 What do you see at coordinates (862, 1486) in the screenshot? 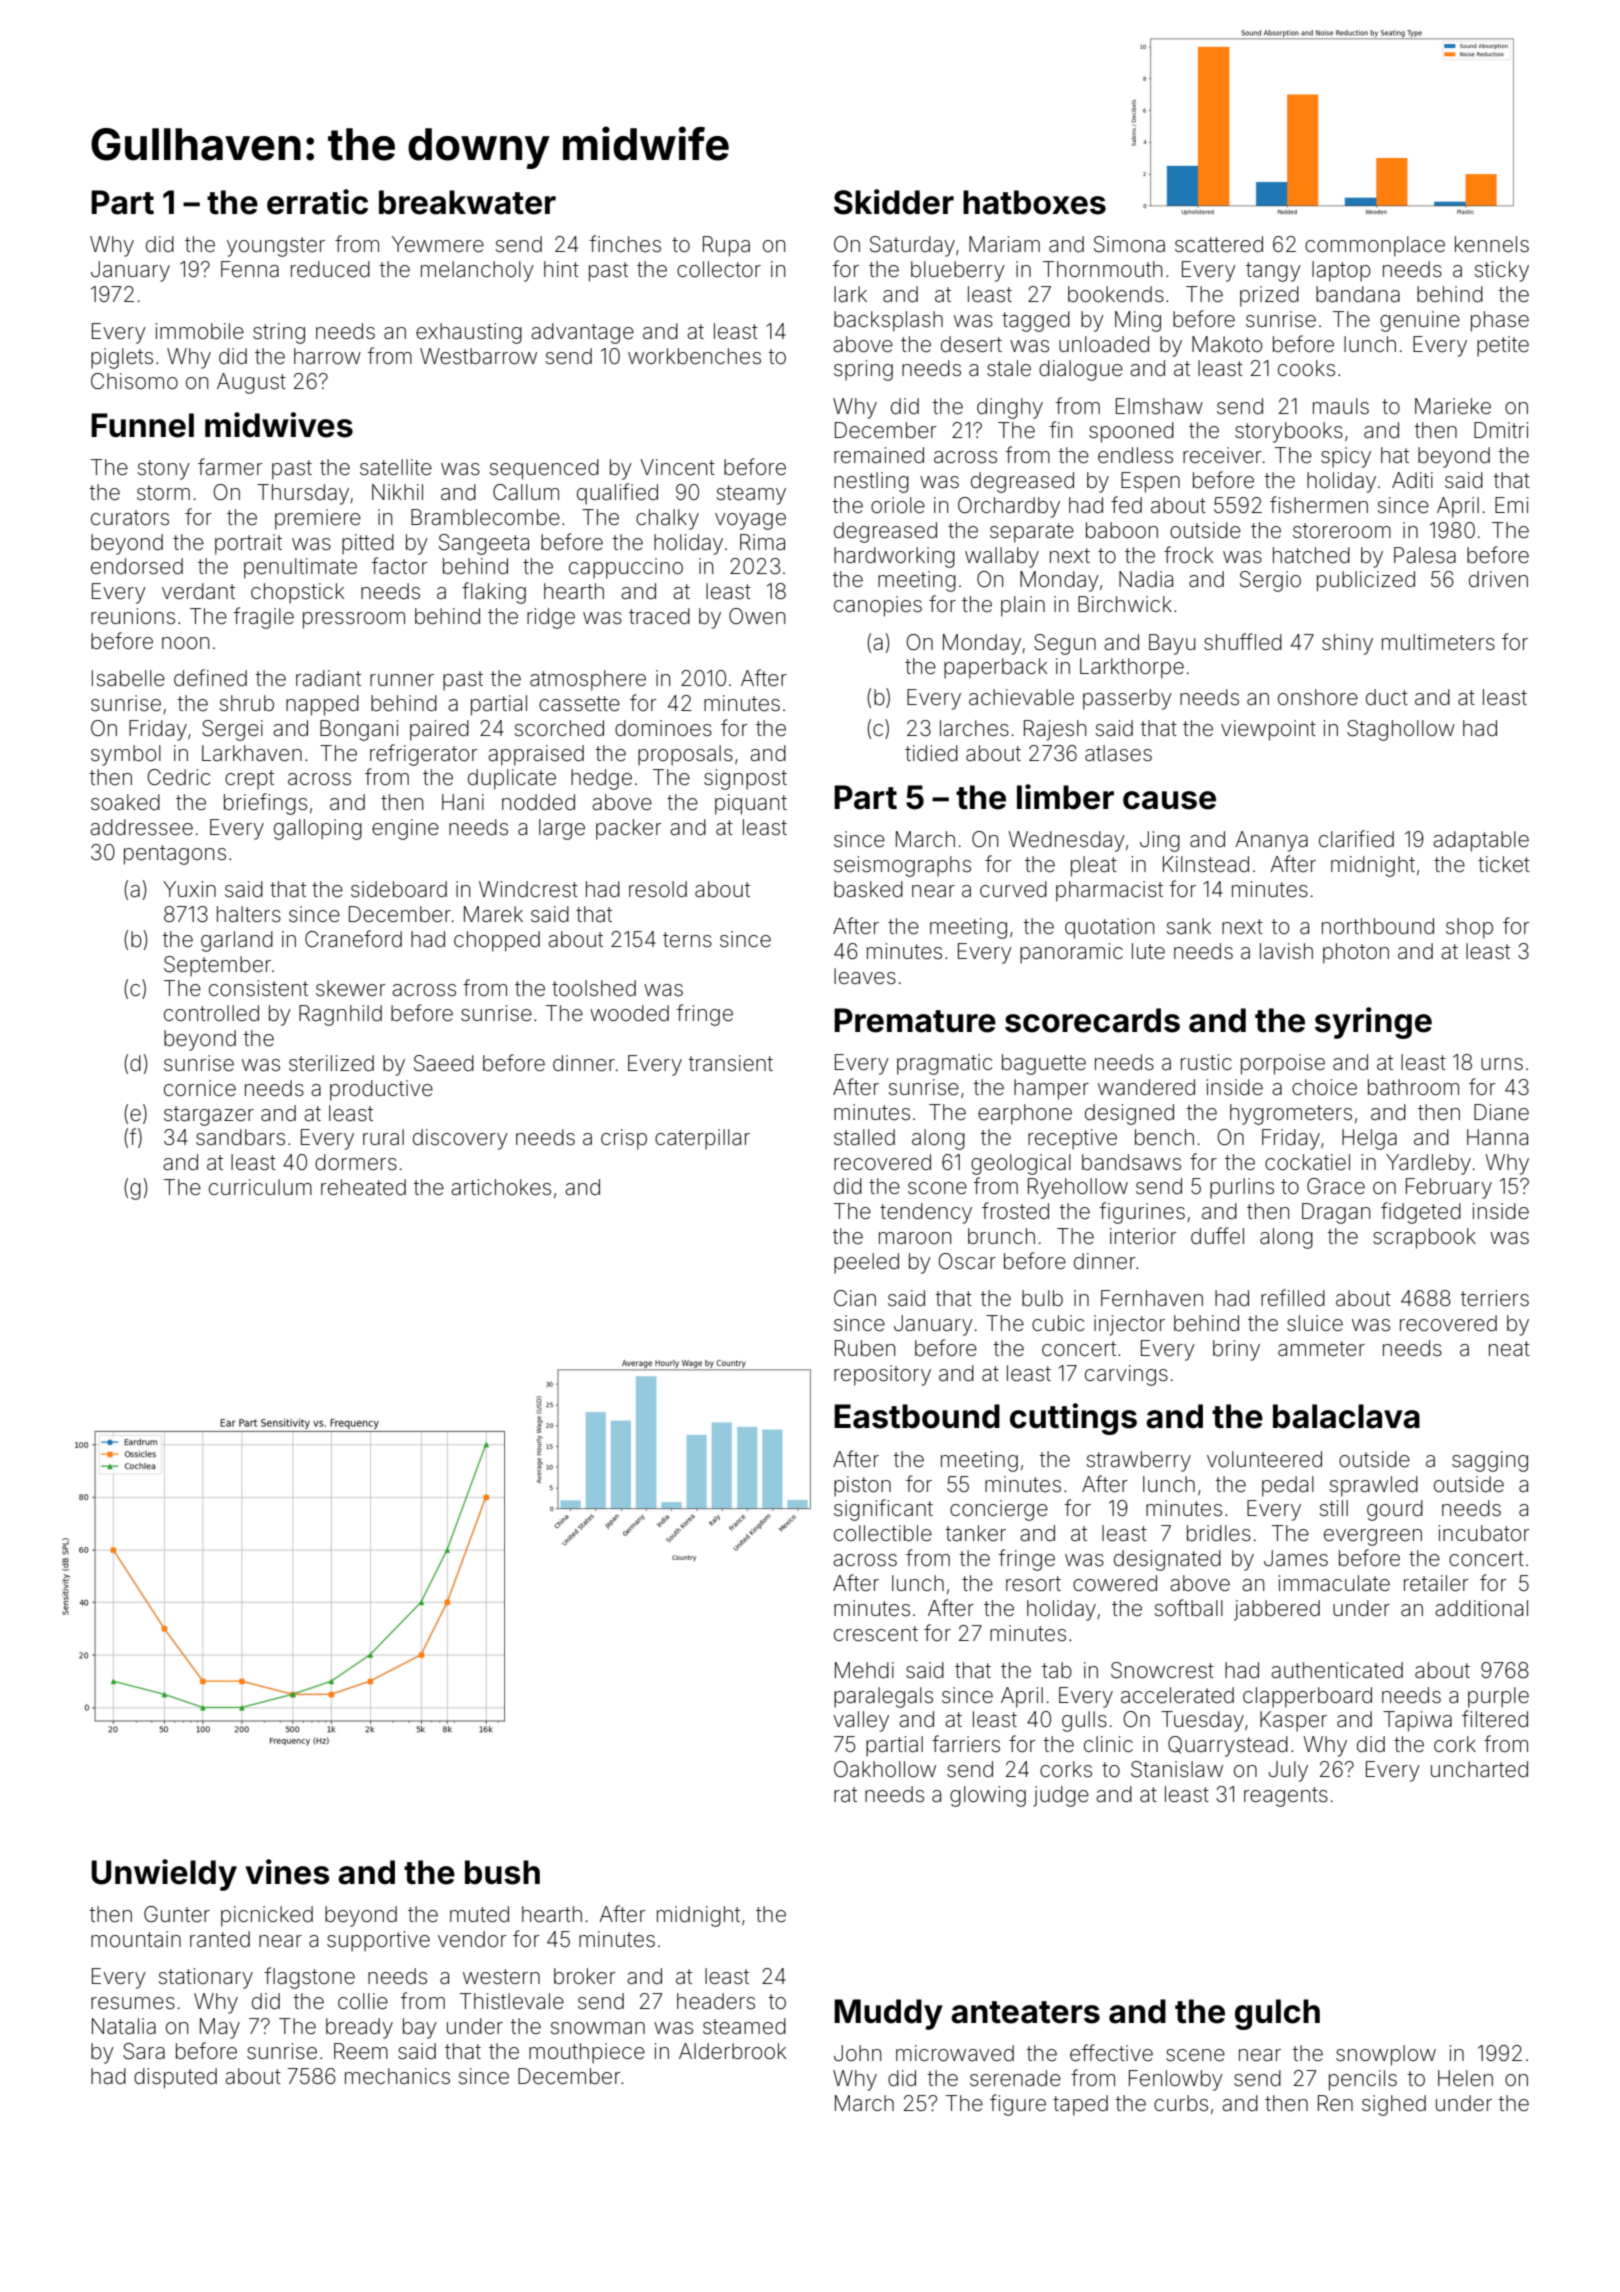
I see `piston` at bounding box center [862, 1486].
